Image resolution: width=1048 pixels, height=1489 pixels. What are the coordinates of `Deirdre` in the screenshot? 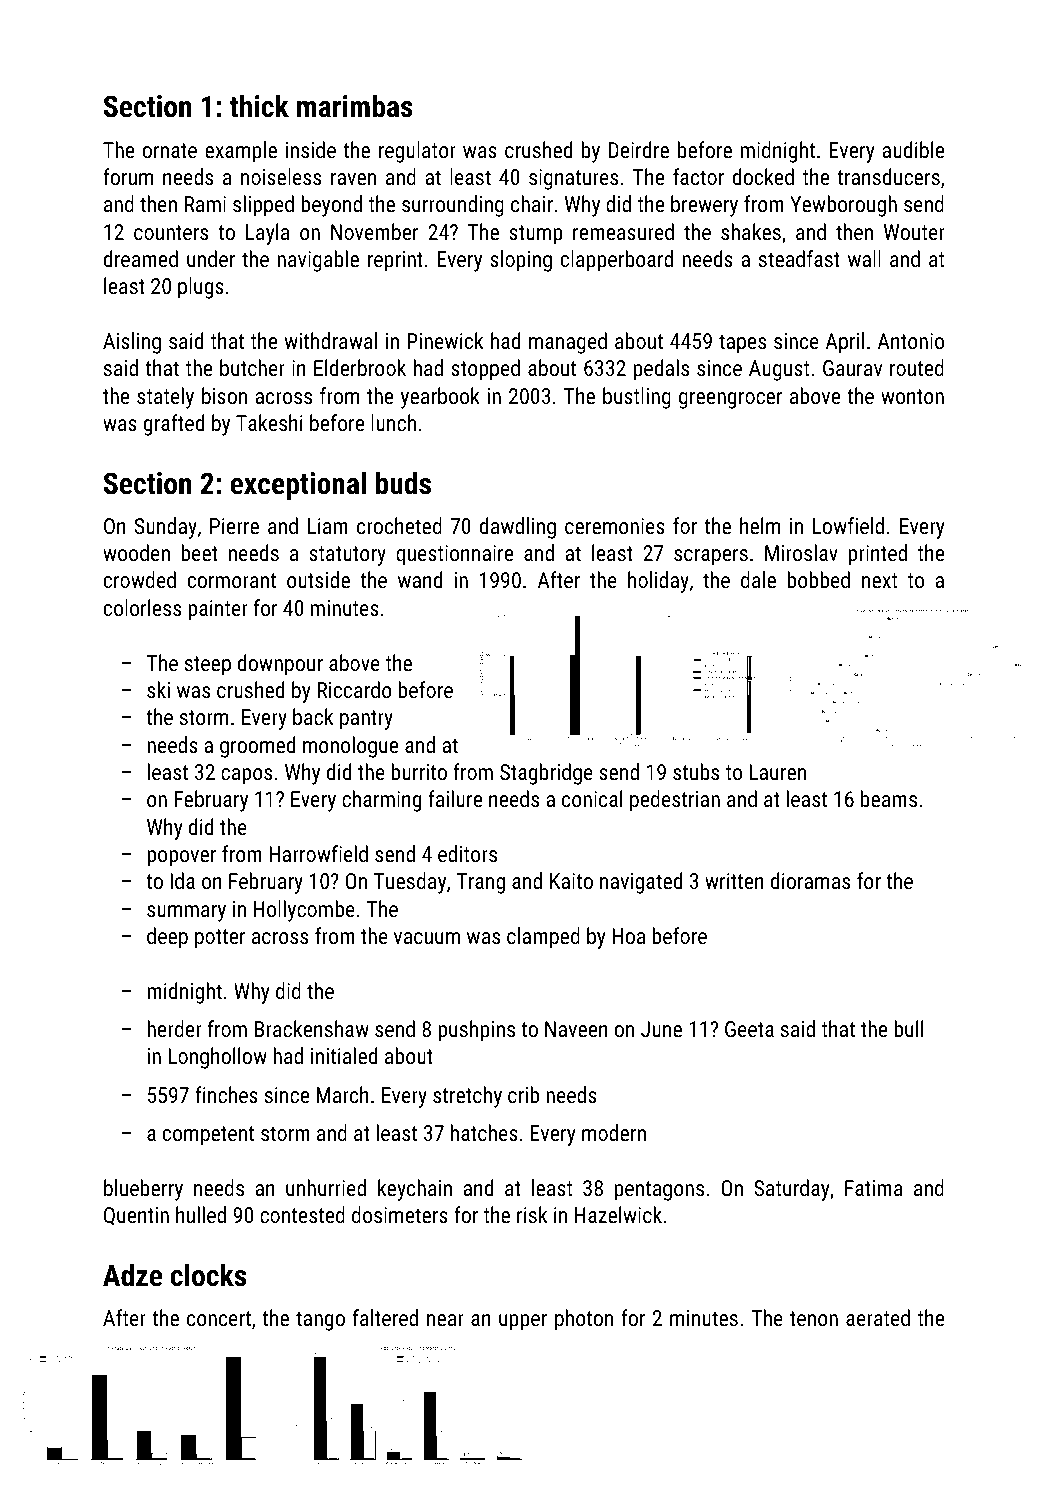 It's located at (639, 149).
